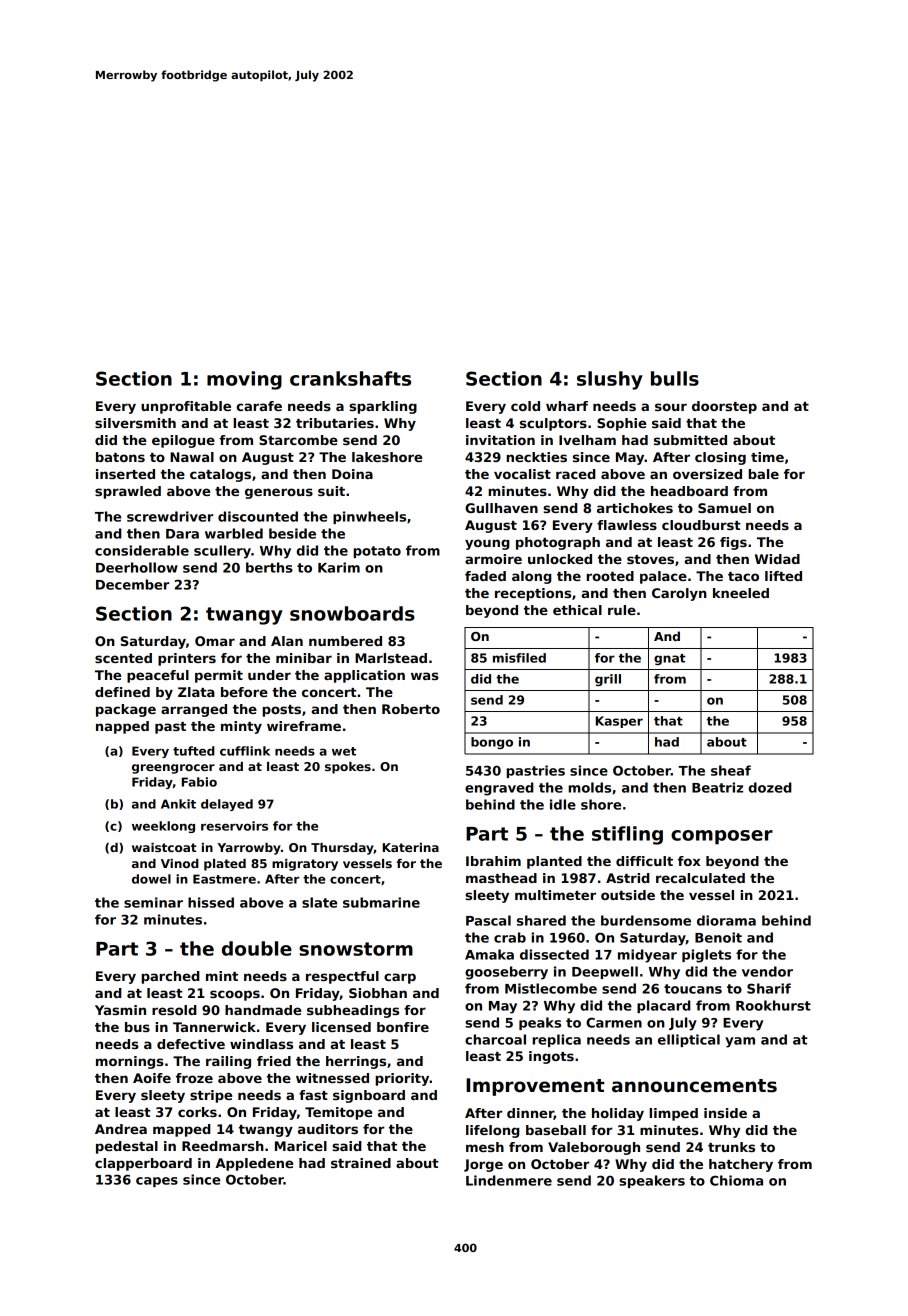 The image size is (908, 1316). Describe the element at coordinates (135, 423) in the document. I see `silversmith` at that location.
